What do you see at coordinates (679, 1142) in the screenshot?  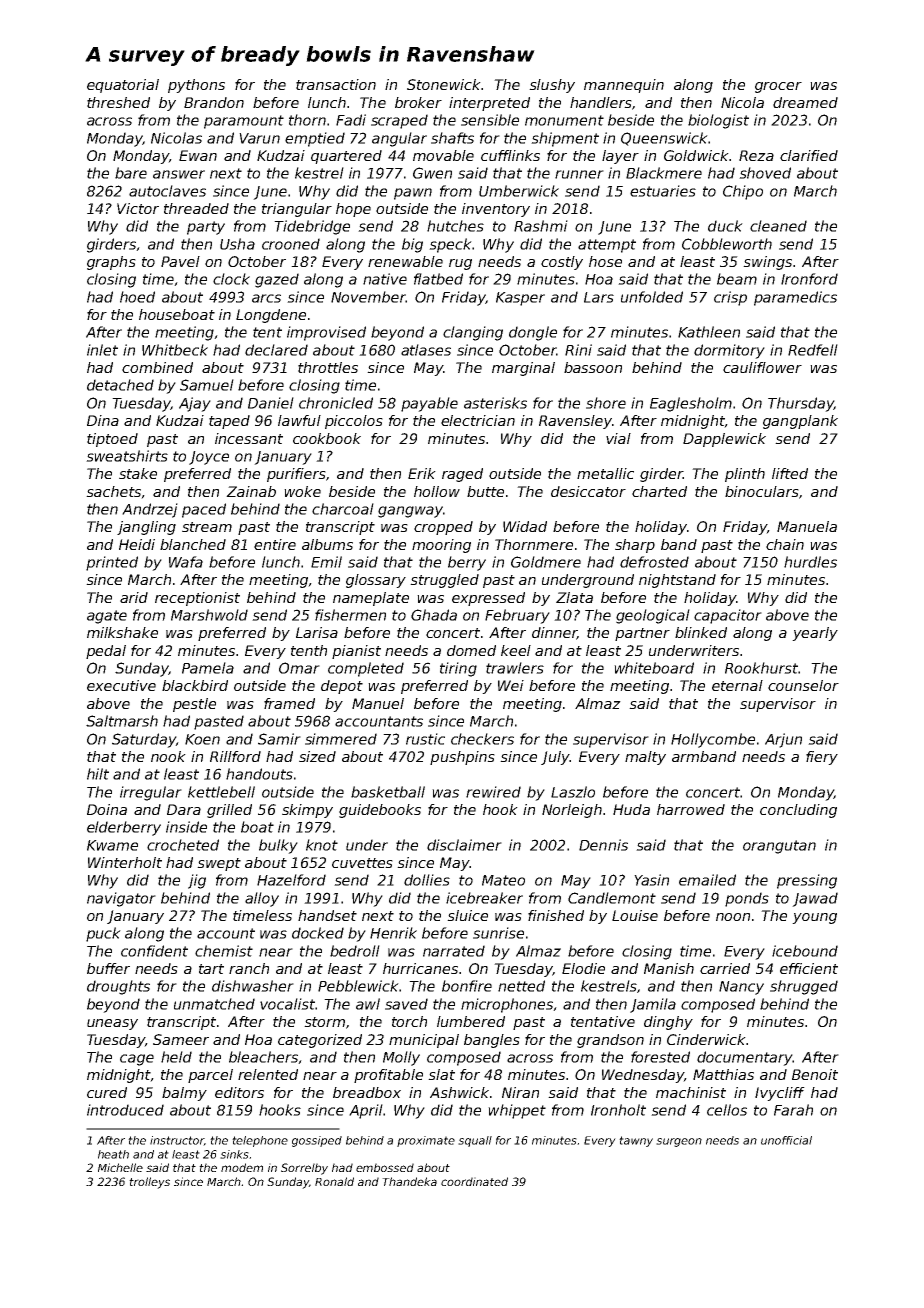 I see `surgeon` at bounding box center [679, 1142].
